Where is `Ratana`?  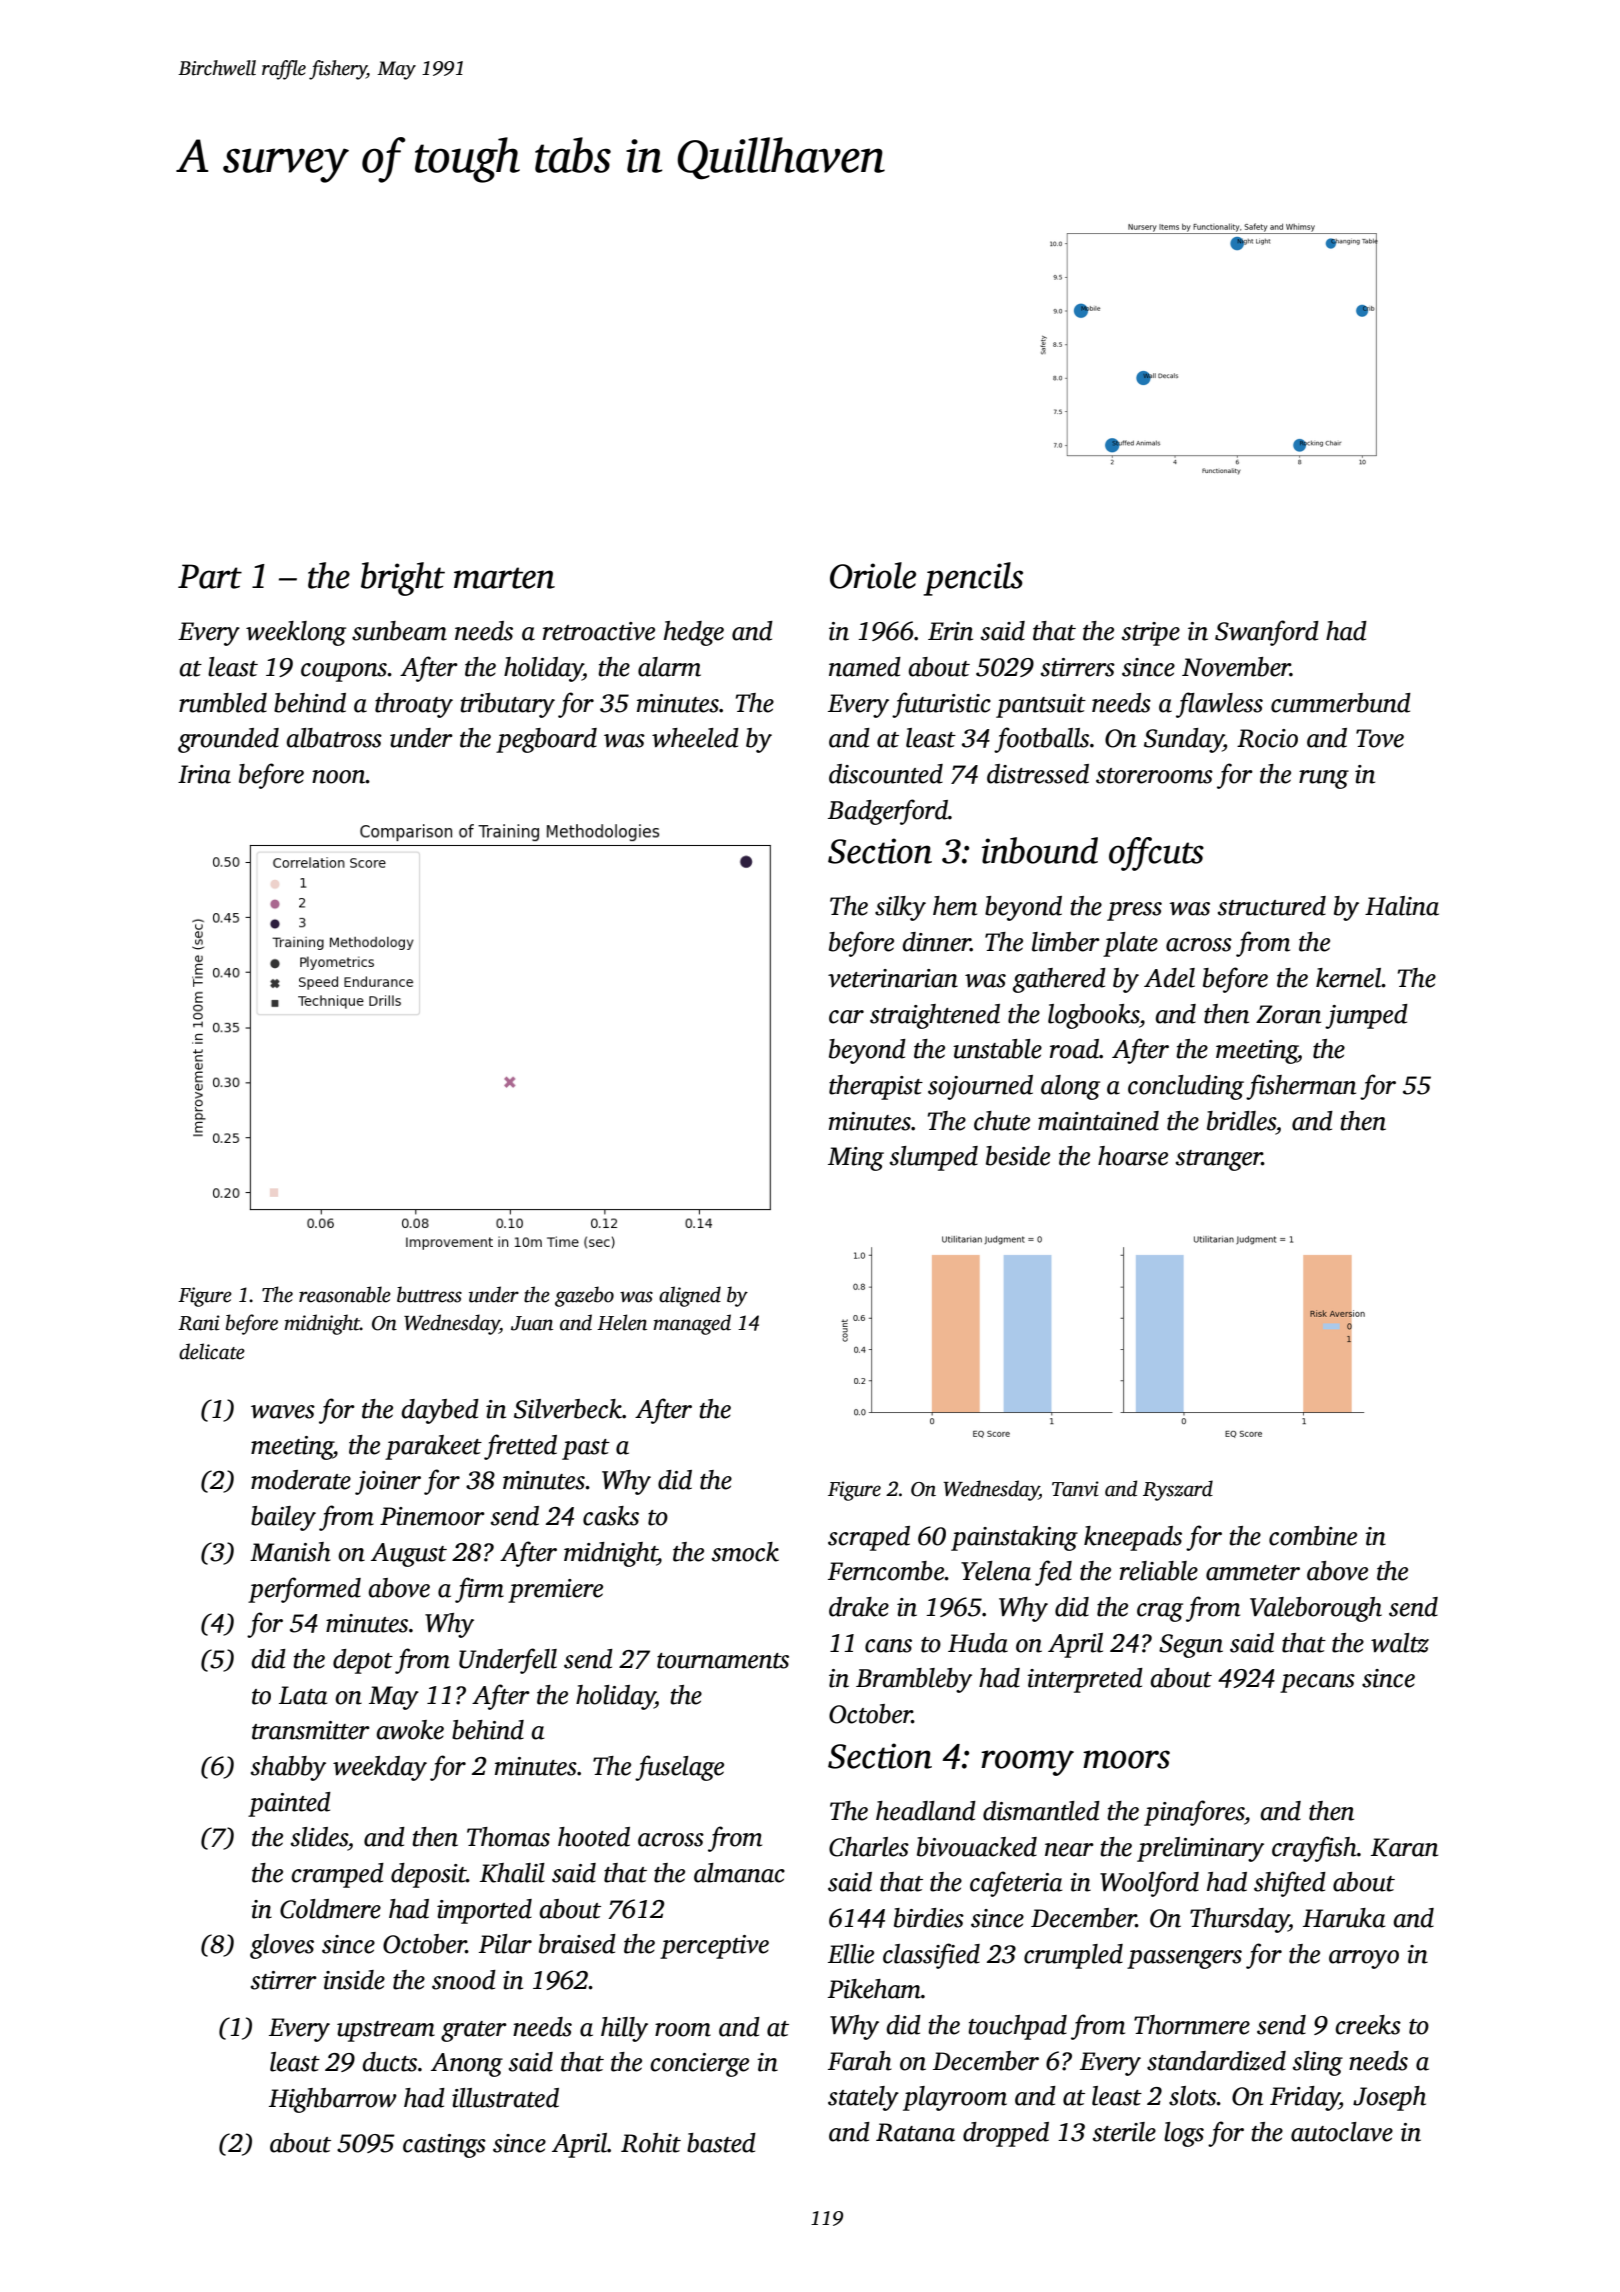 Ratana is located at coordinates (915, 2132).
